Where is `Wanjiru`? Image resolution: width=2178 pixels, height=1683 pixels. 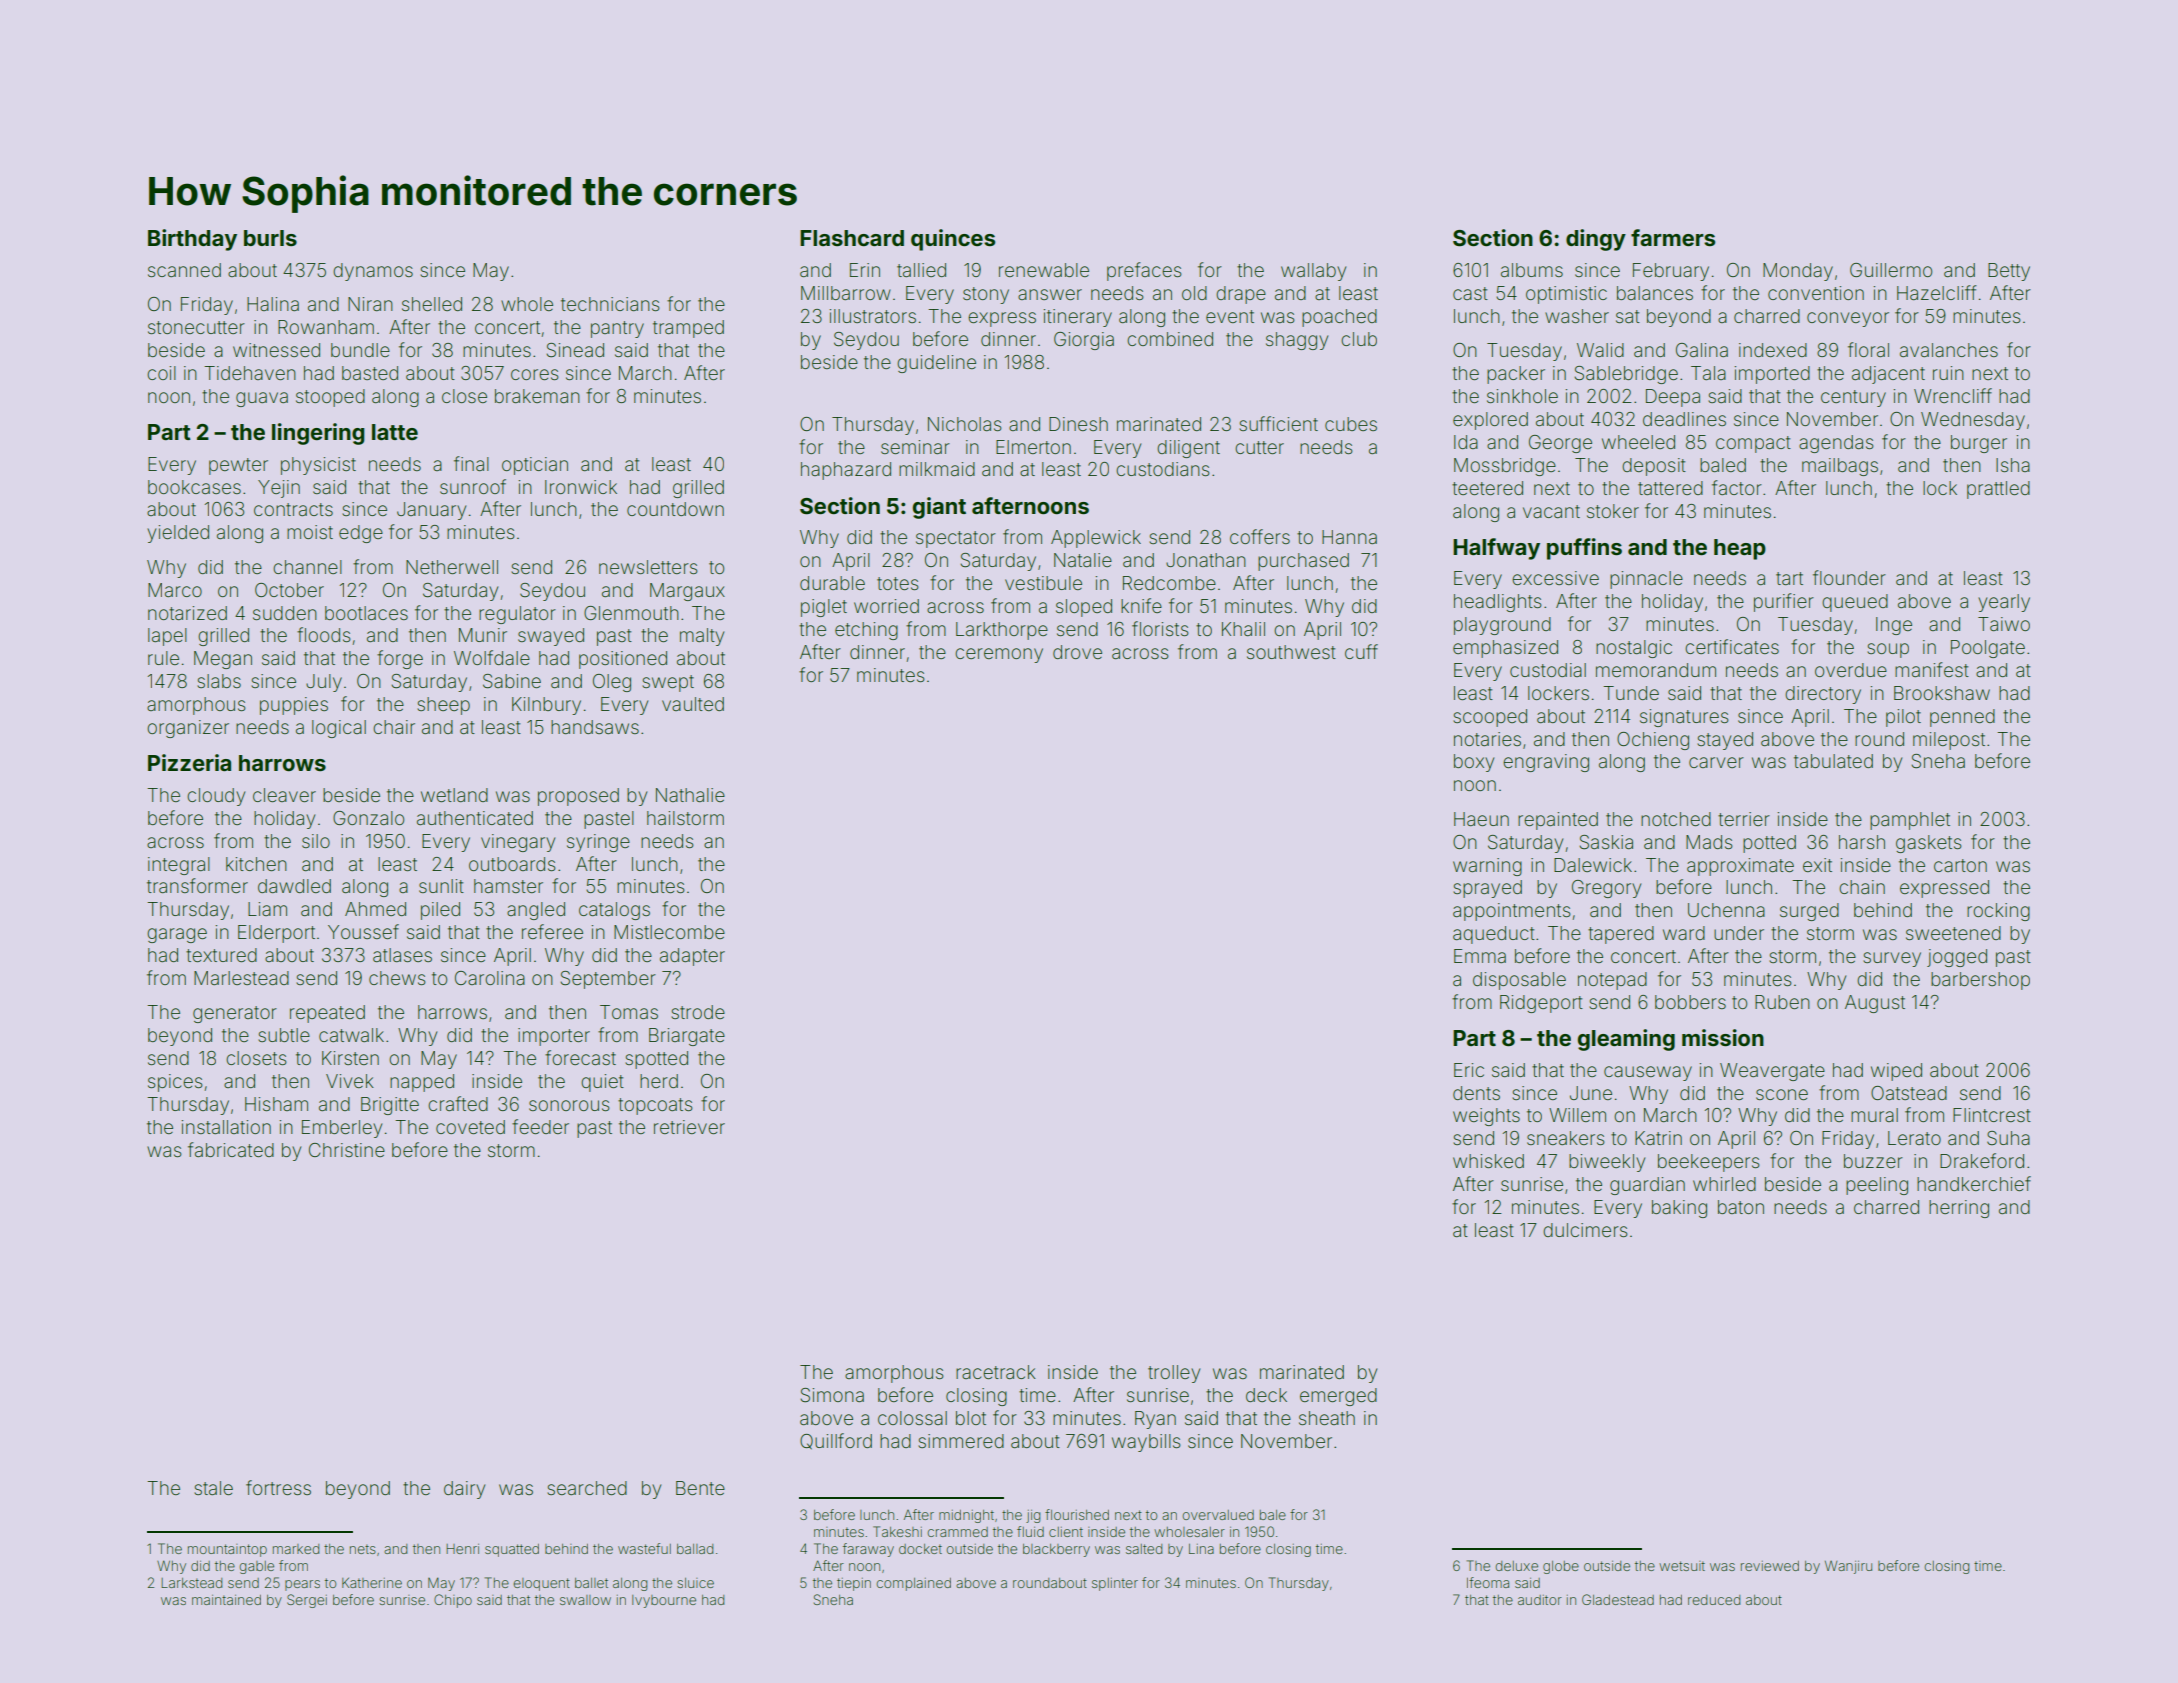 Wanjiru is located at coordinates (1848, 1567).
